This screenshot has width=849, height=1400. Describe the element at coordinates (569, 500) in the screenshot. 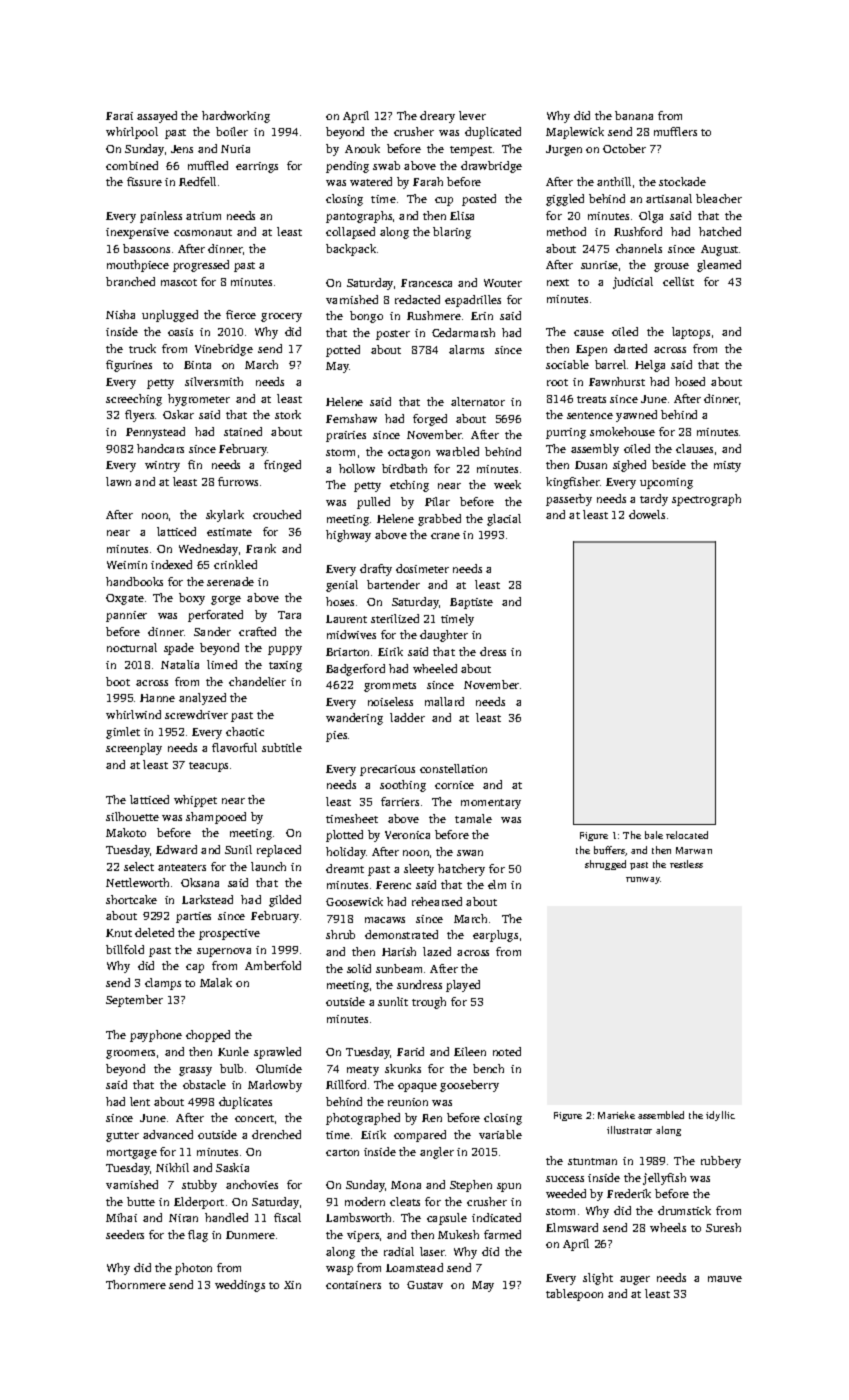

I see `passerby` at that location.
